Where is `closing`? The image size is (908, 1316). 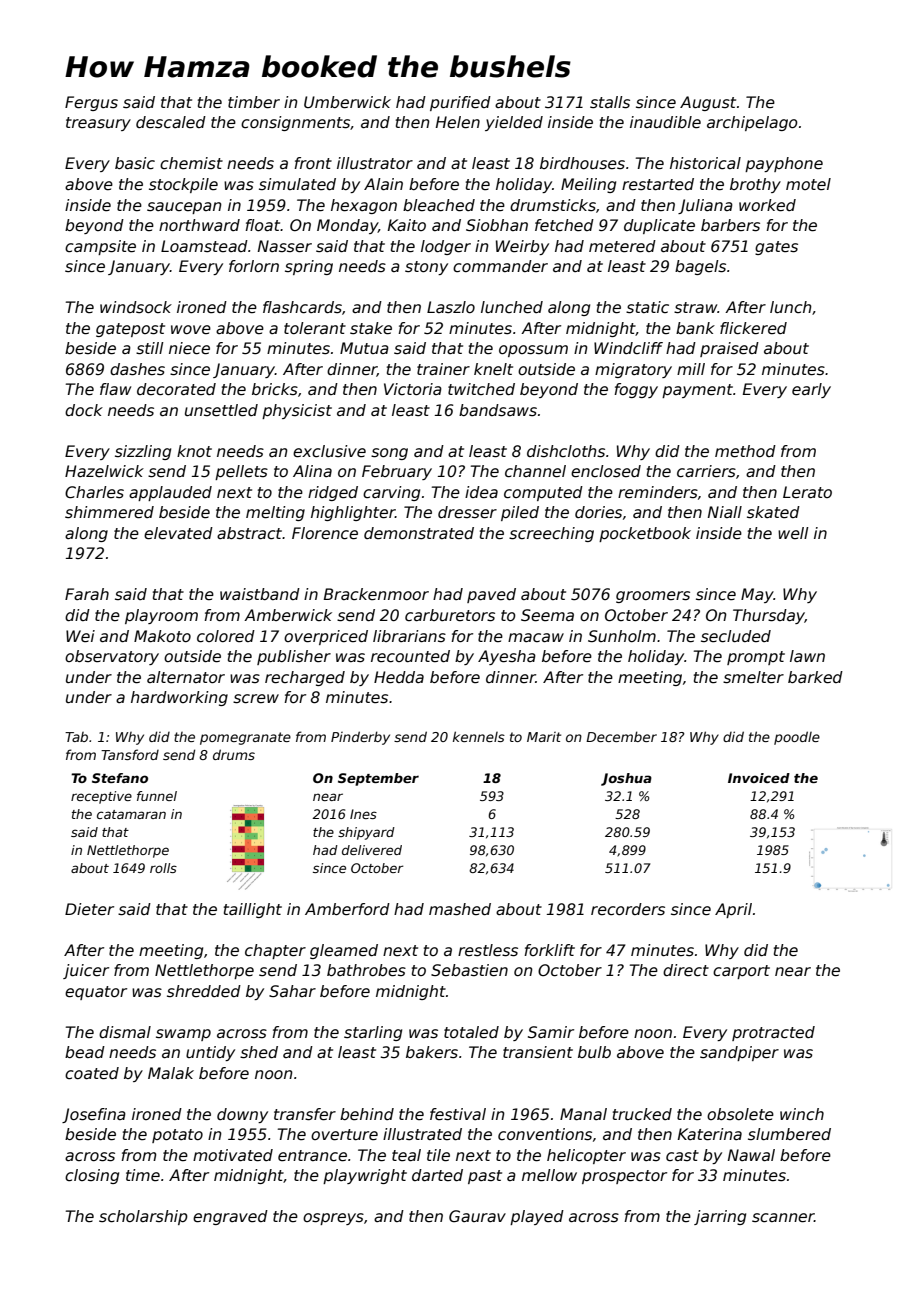 closing is located at coordinates (92, 1176).
